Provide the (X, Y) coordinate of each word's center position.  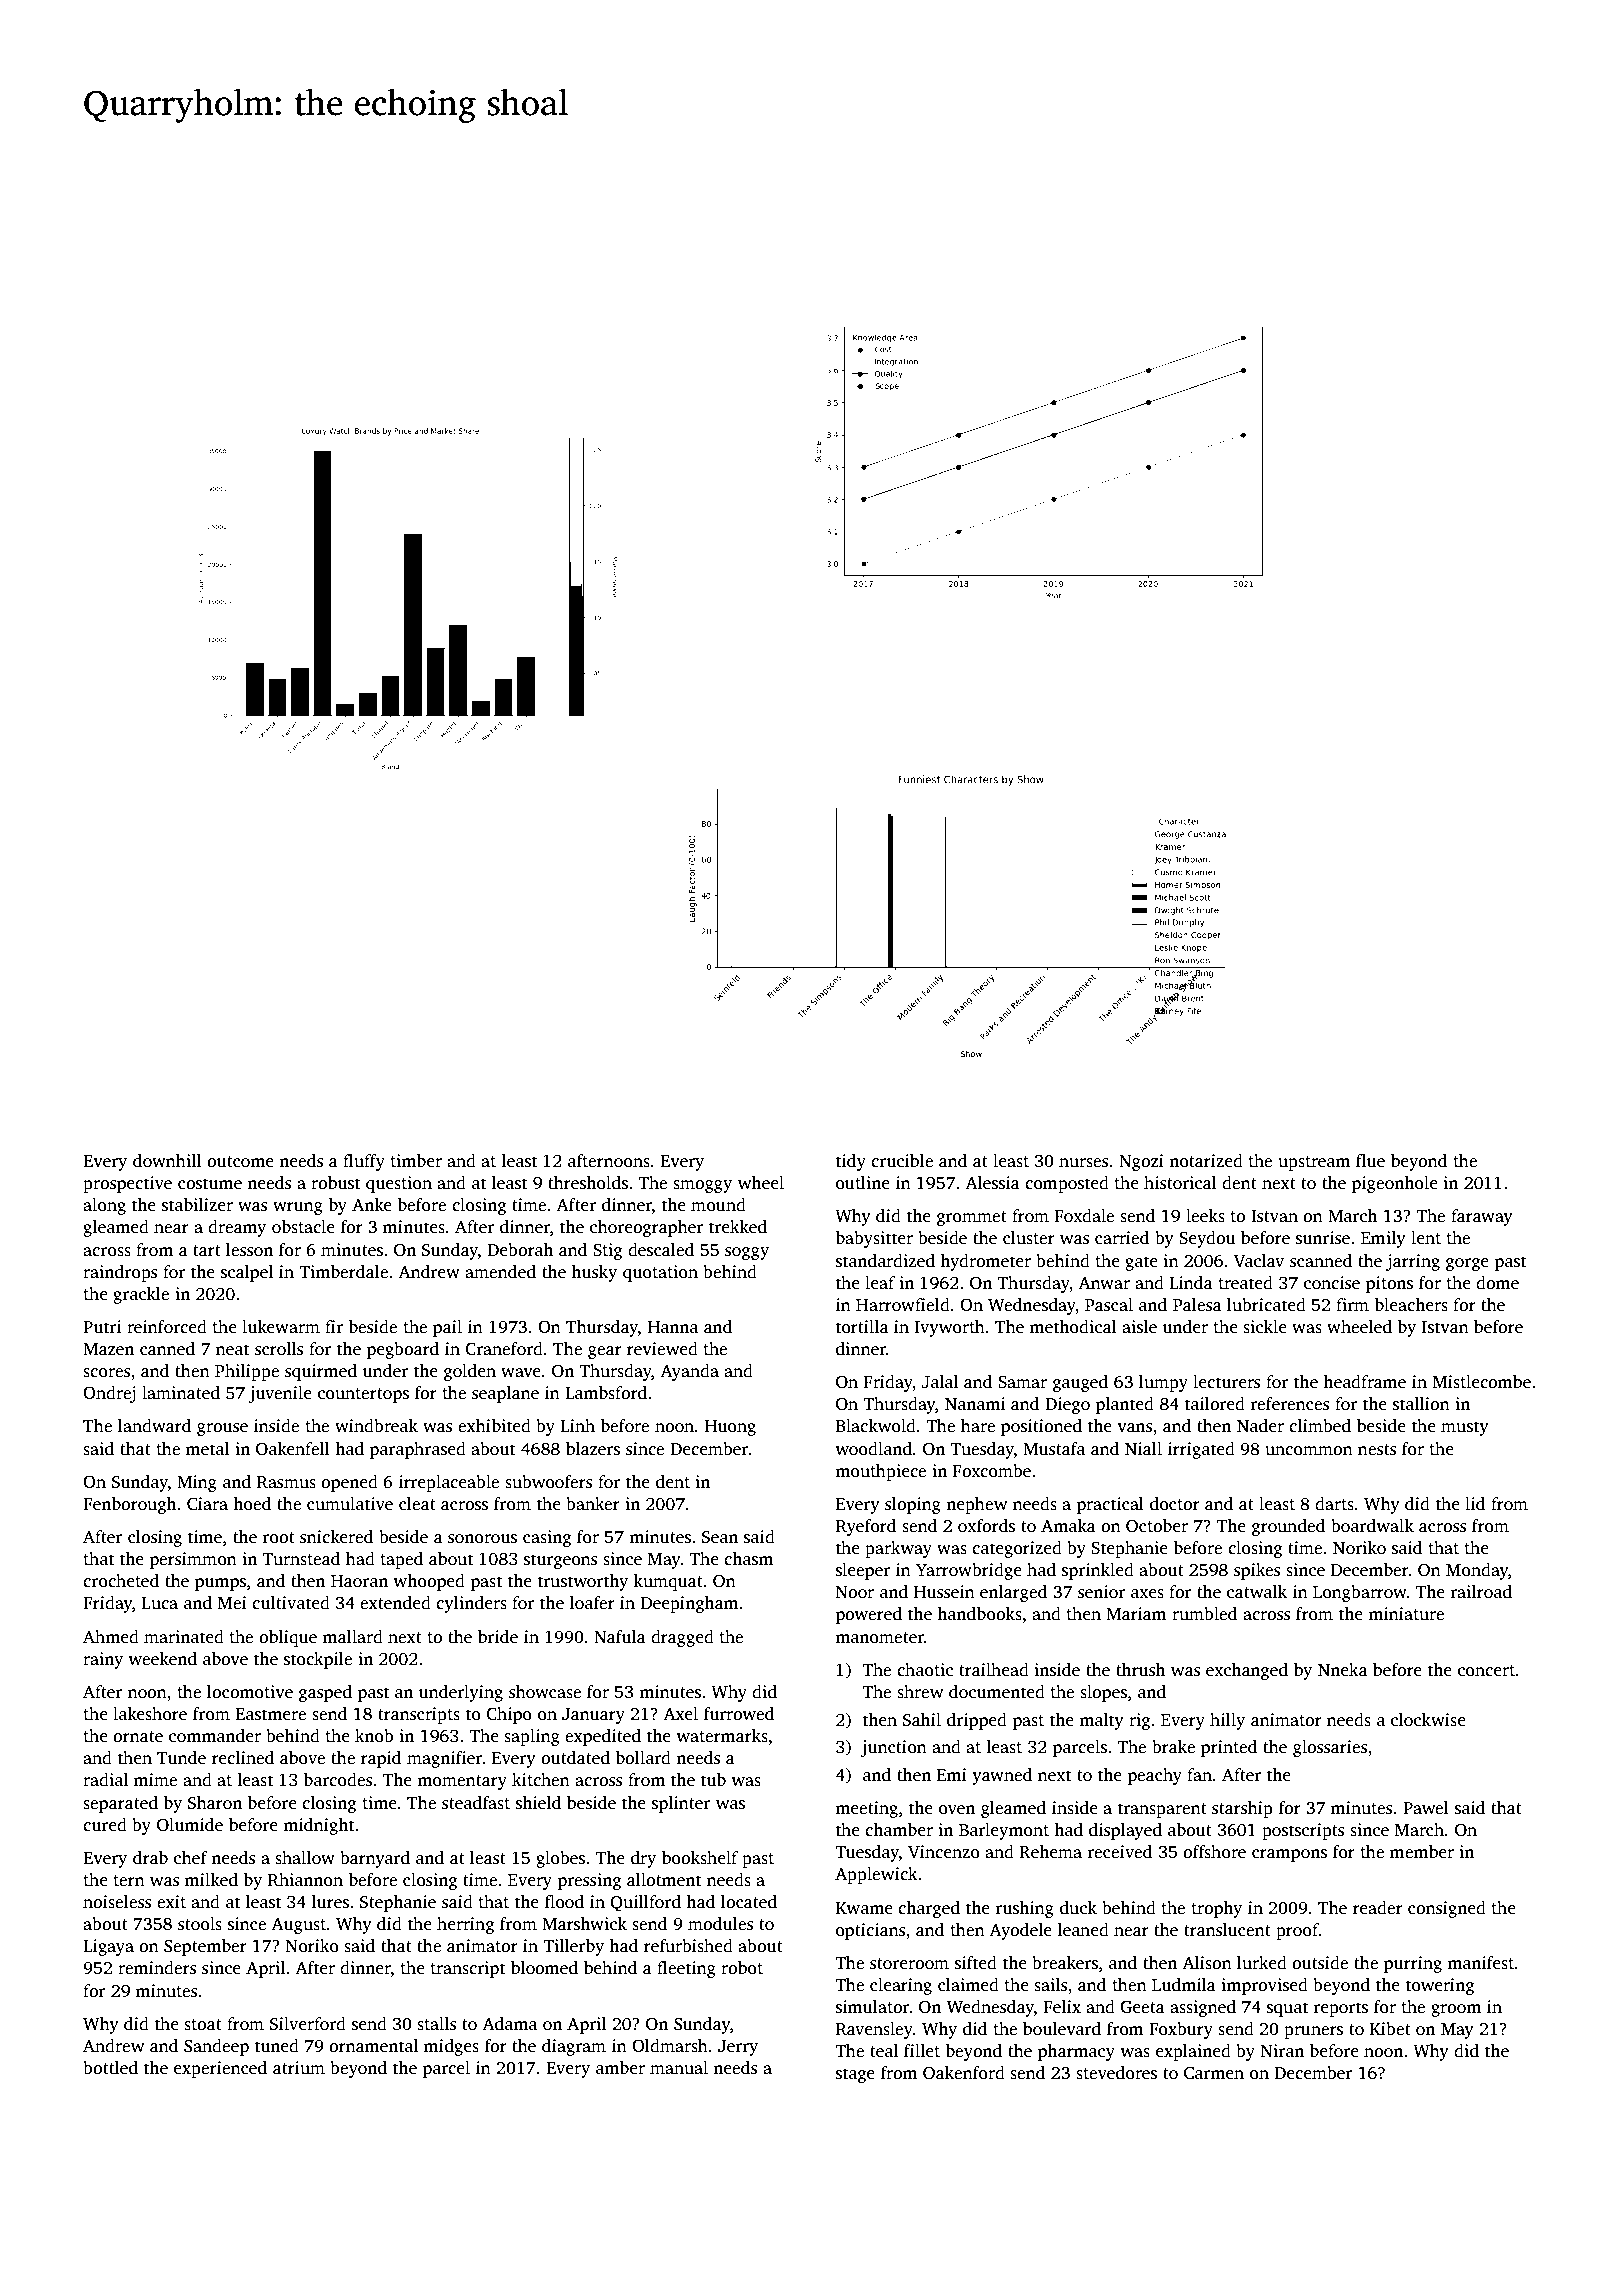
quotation (660, 1273)
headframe (1364, 1382)
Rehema (1050, 1852)
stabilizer (197, 1205)
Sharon (215, 1803)
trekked (738, 1227)
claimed (968, 1985)
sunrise (1323, 1238)
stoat (203, 2025)
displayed (1125, 1831)
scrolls (279, 1349)
